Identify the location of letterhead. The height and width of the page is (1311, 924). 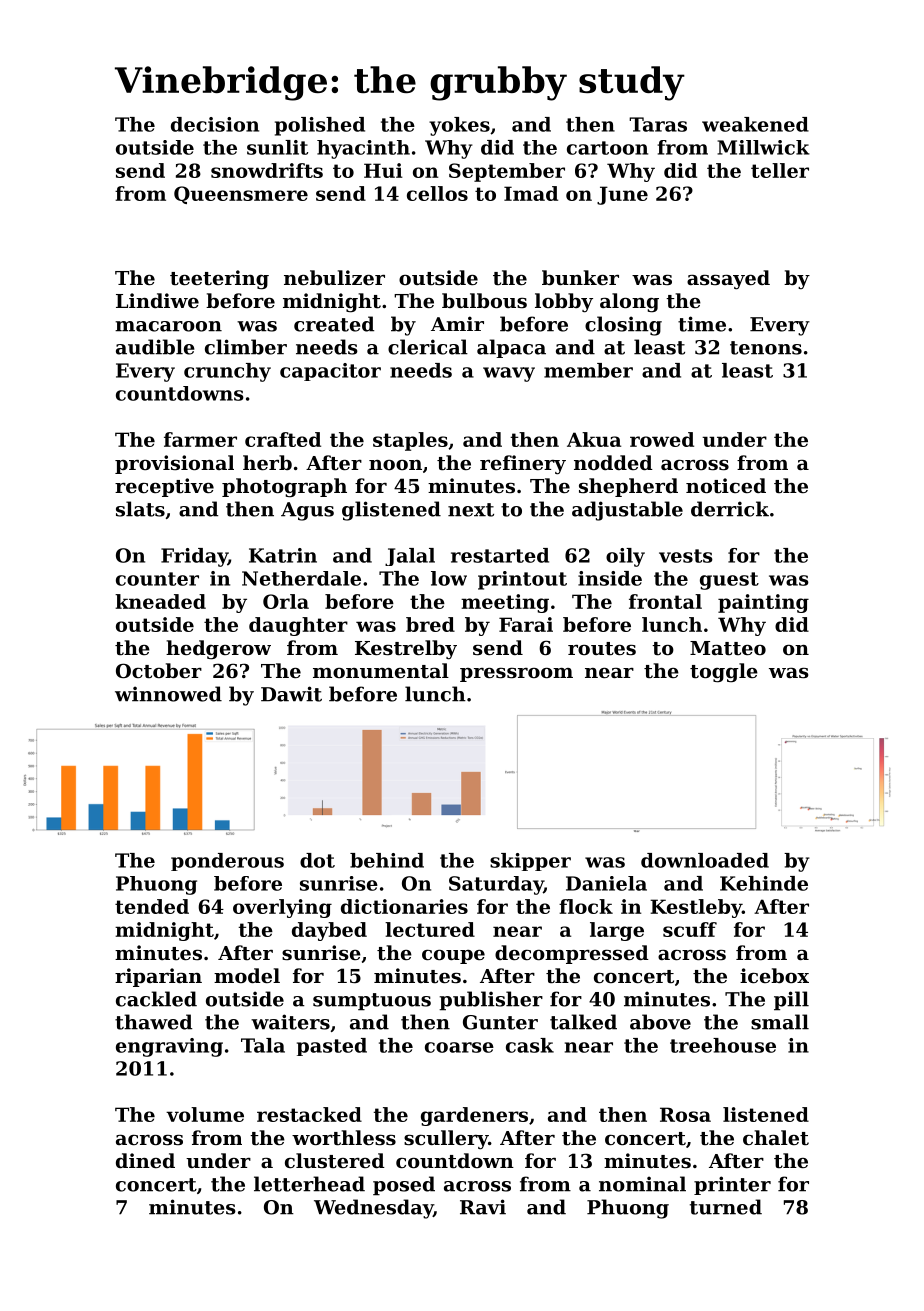
(309, 1184).
